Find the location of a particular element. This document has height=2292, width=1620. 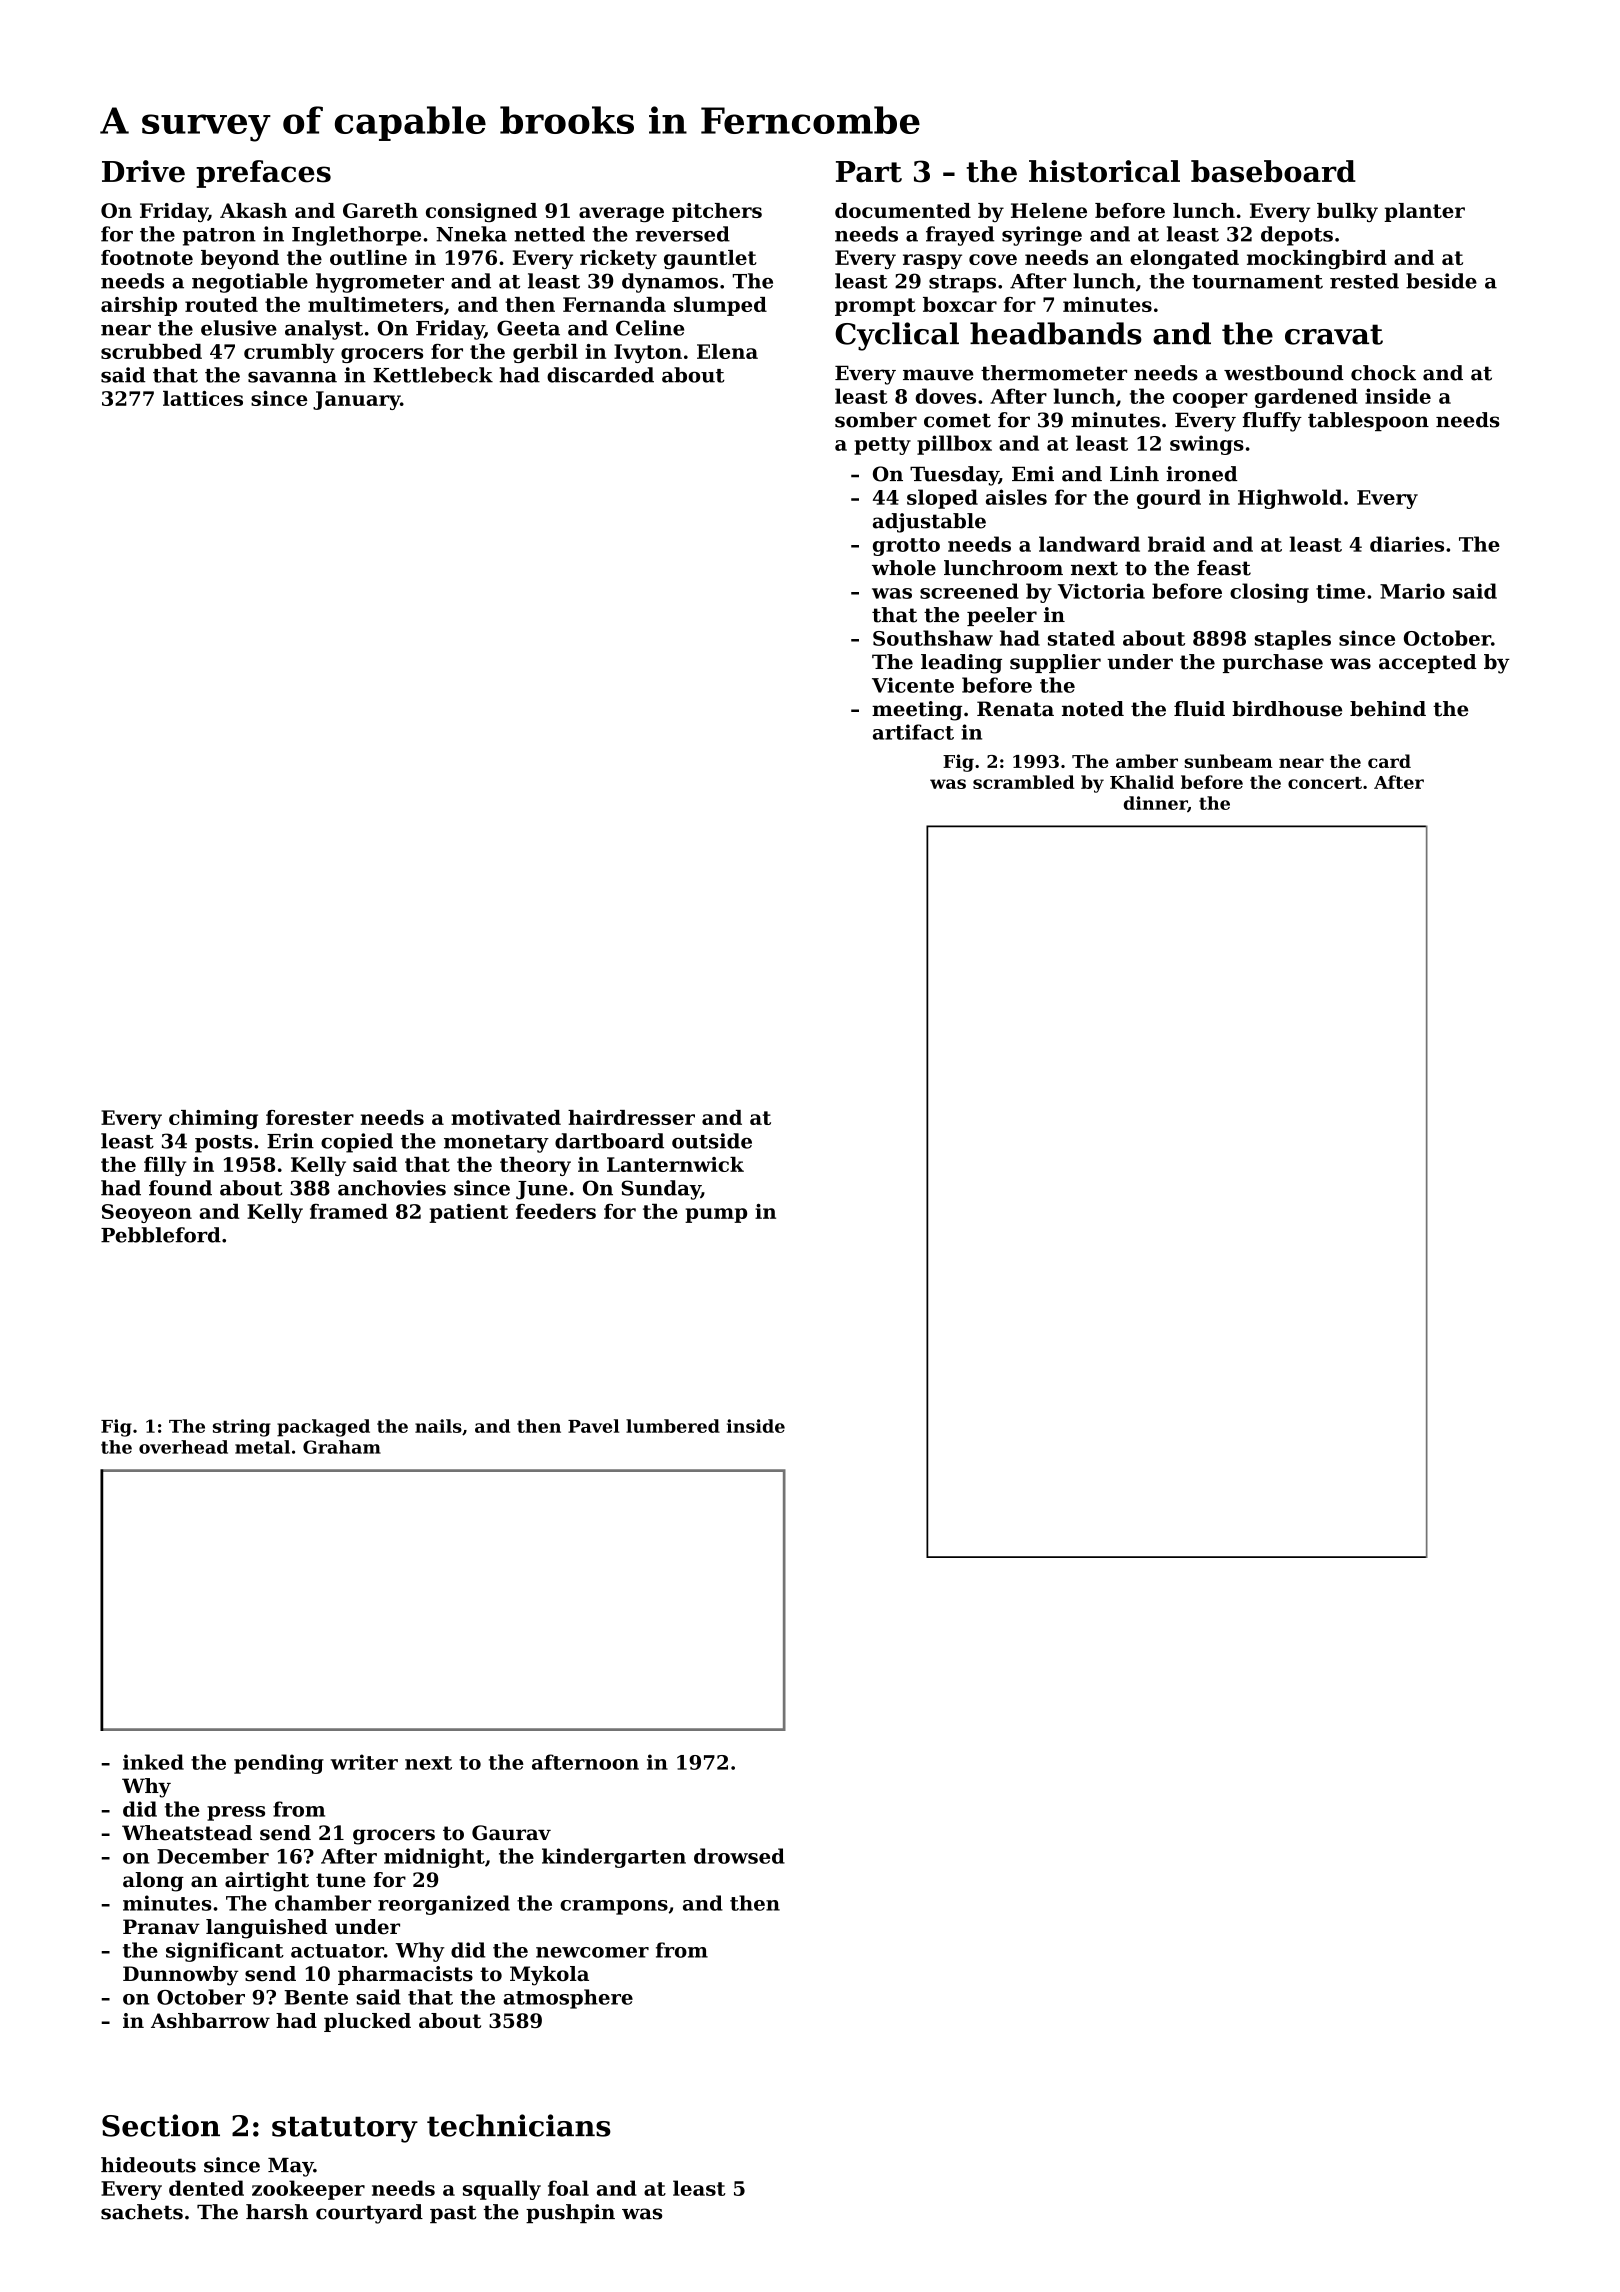

metal is located at coordinates (262, 1447).
